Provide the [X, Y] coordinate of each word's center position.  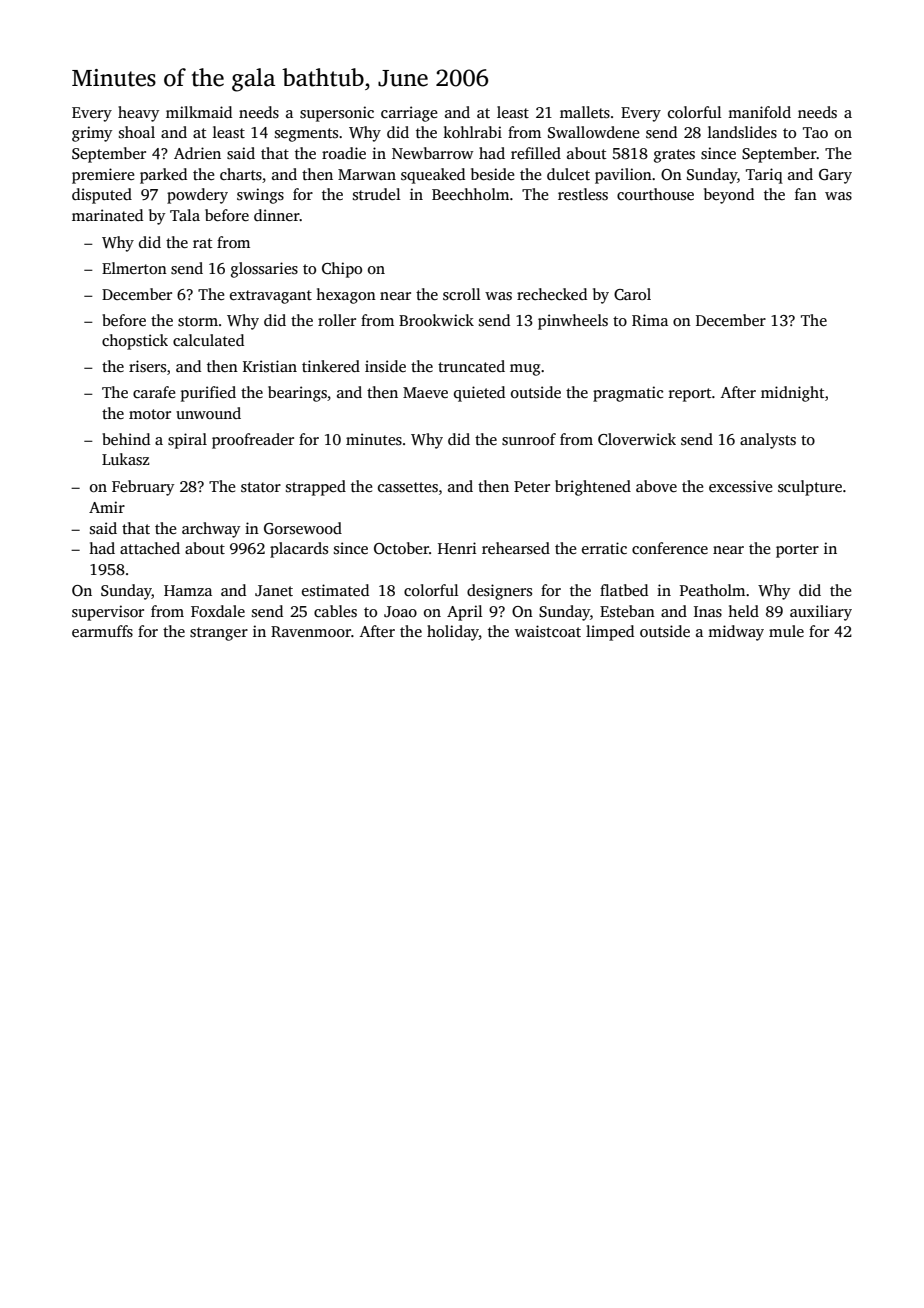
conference [670, 548]
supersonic [337, 114]
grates [674, 156]
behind [126, 439]
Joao [400, 612]
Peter [532, 486]
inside [385, 366]
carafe [154, 392]
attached [150, 548]
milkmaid [199, 112]
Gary [835, 176]
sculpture [810, 488]
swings [260, 196]
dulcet [568, 174]
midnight [793, 394]
